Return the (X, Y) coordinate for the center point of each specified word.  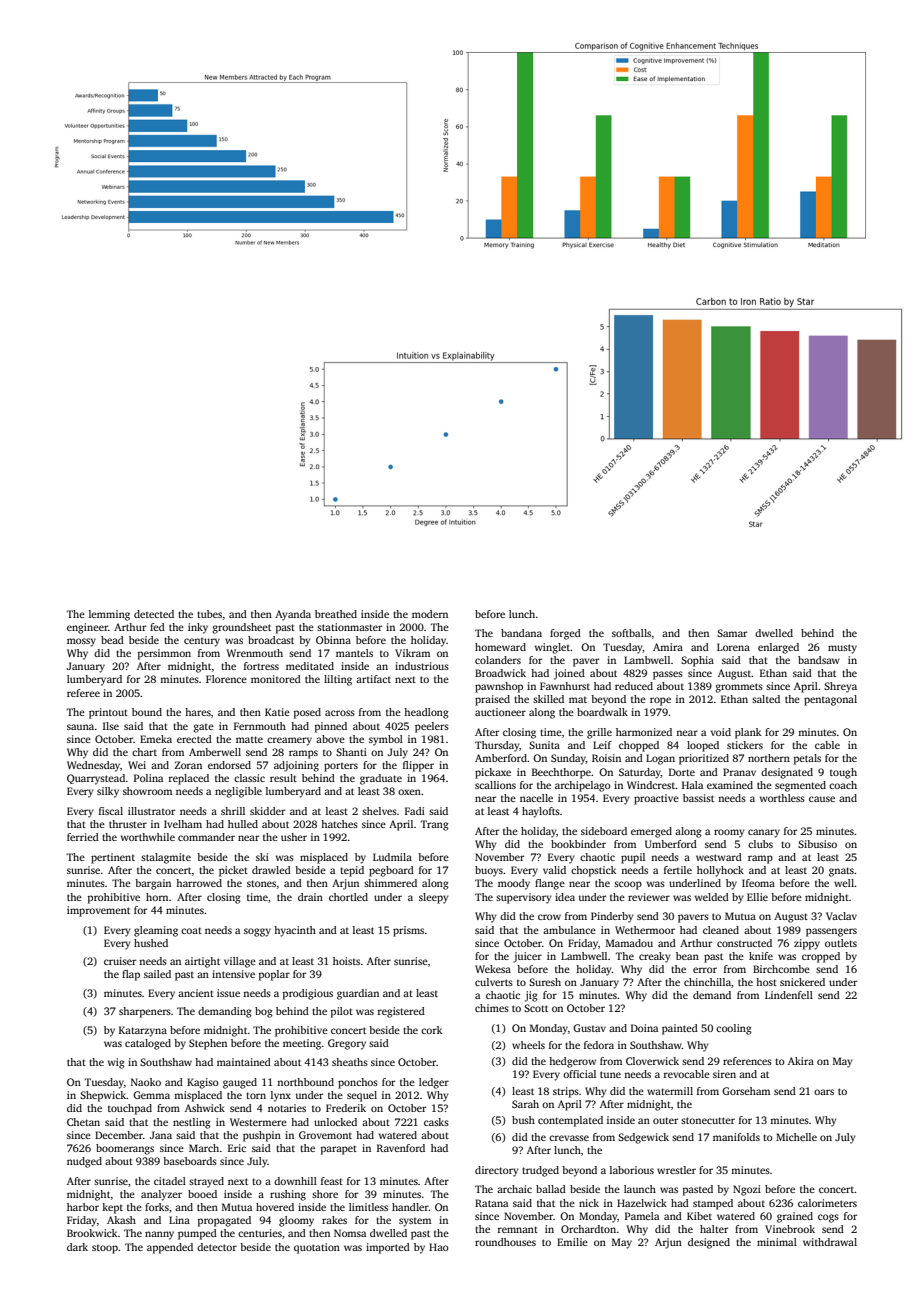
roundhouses (505, 1242)
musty (842, 649)
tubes (209, 614)
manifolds (736, 1137)
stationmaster (349, 627)
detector (217, 1247)
